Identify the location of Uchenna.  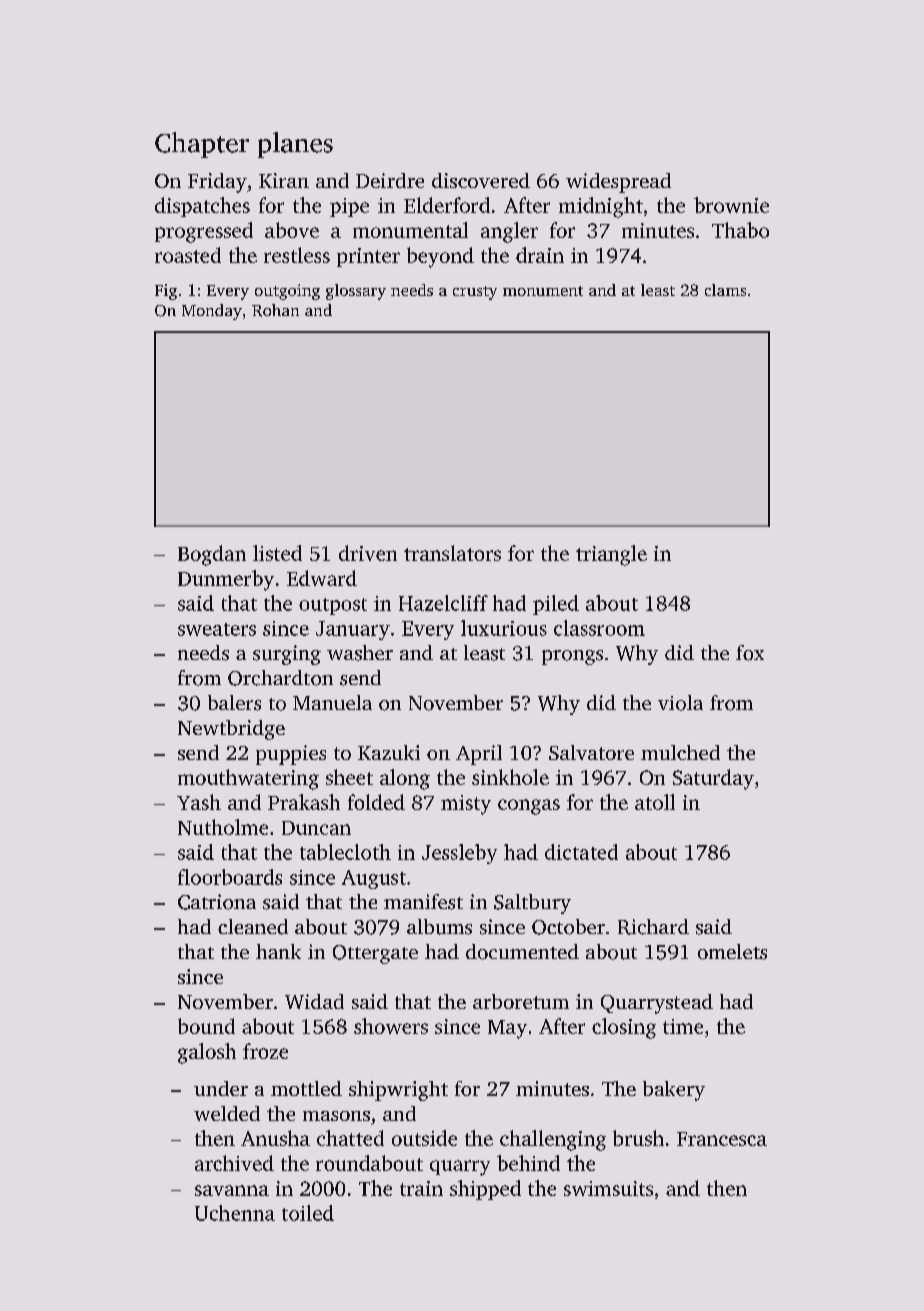
(235, 1213).
